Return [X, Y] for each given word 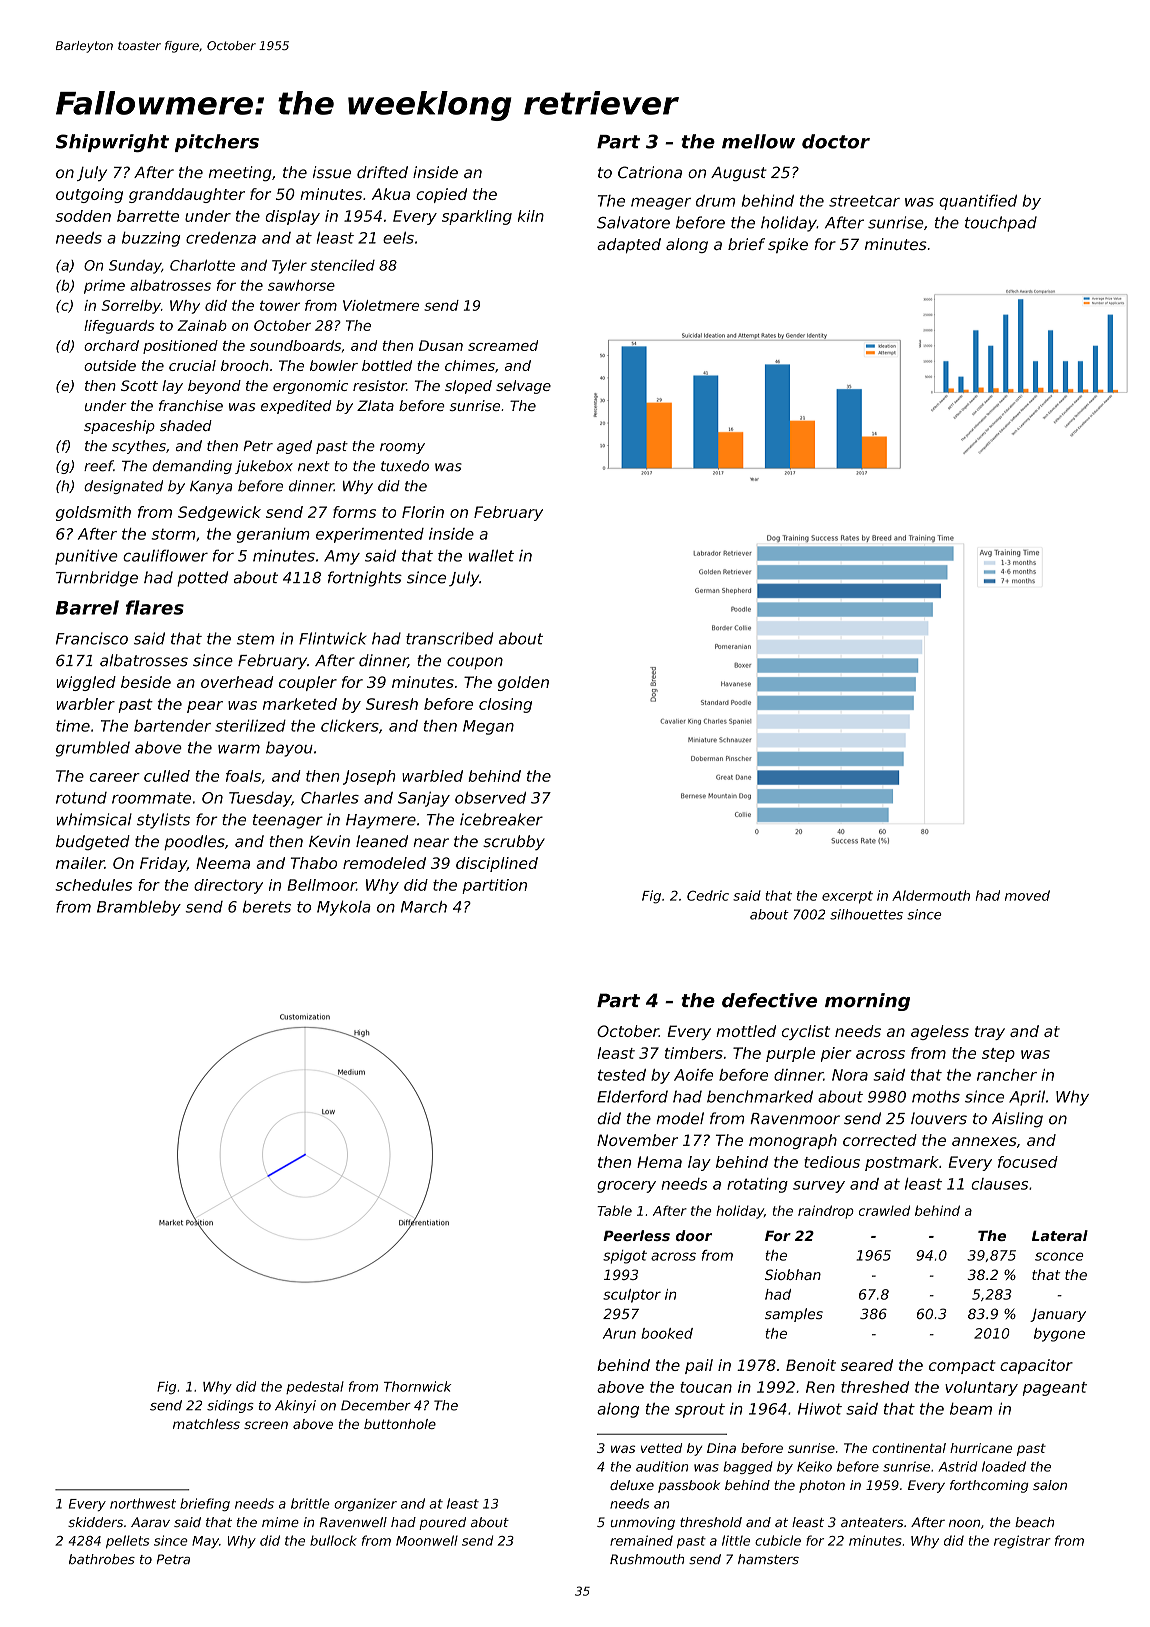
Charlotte [202, 265]
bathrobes [102, 1559]
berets [267, 907]
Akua [391, 194]
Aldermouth [931, 895]
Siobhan [793, 1274]
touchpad [1001, 224]
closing [505, 705]
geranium [273, 535]
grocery [626, 1187]
